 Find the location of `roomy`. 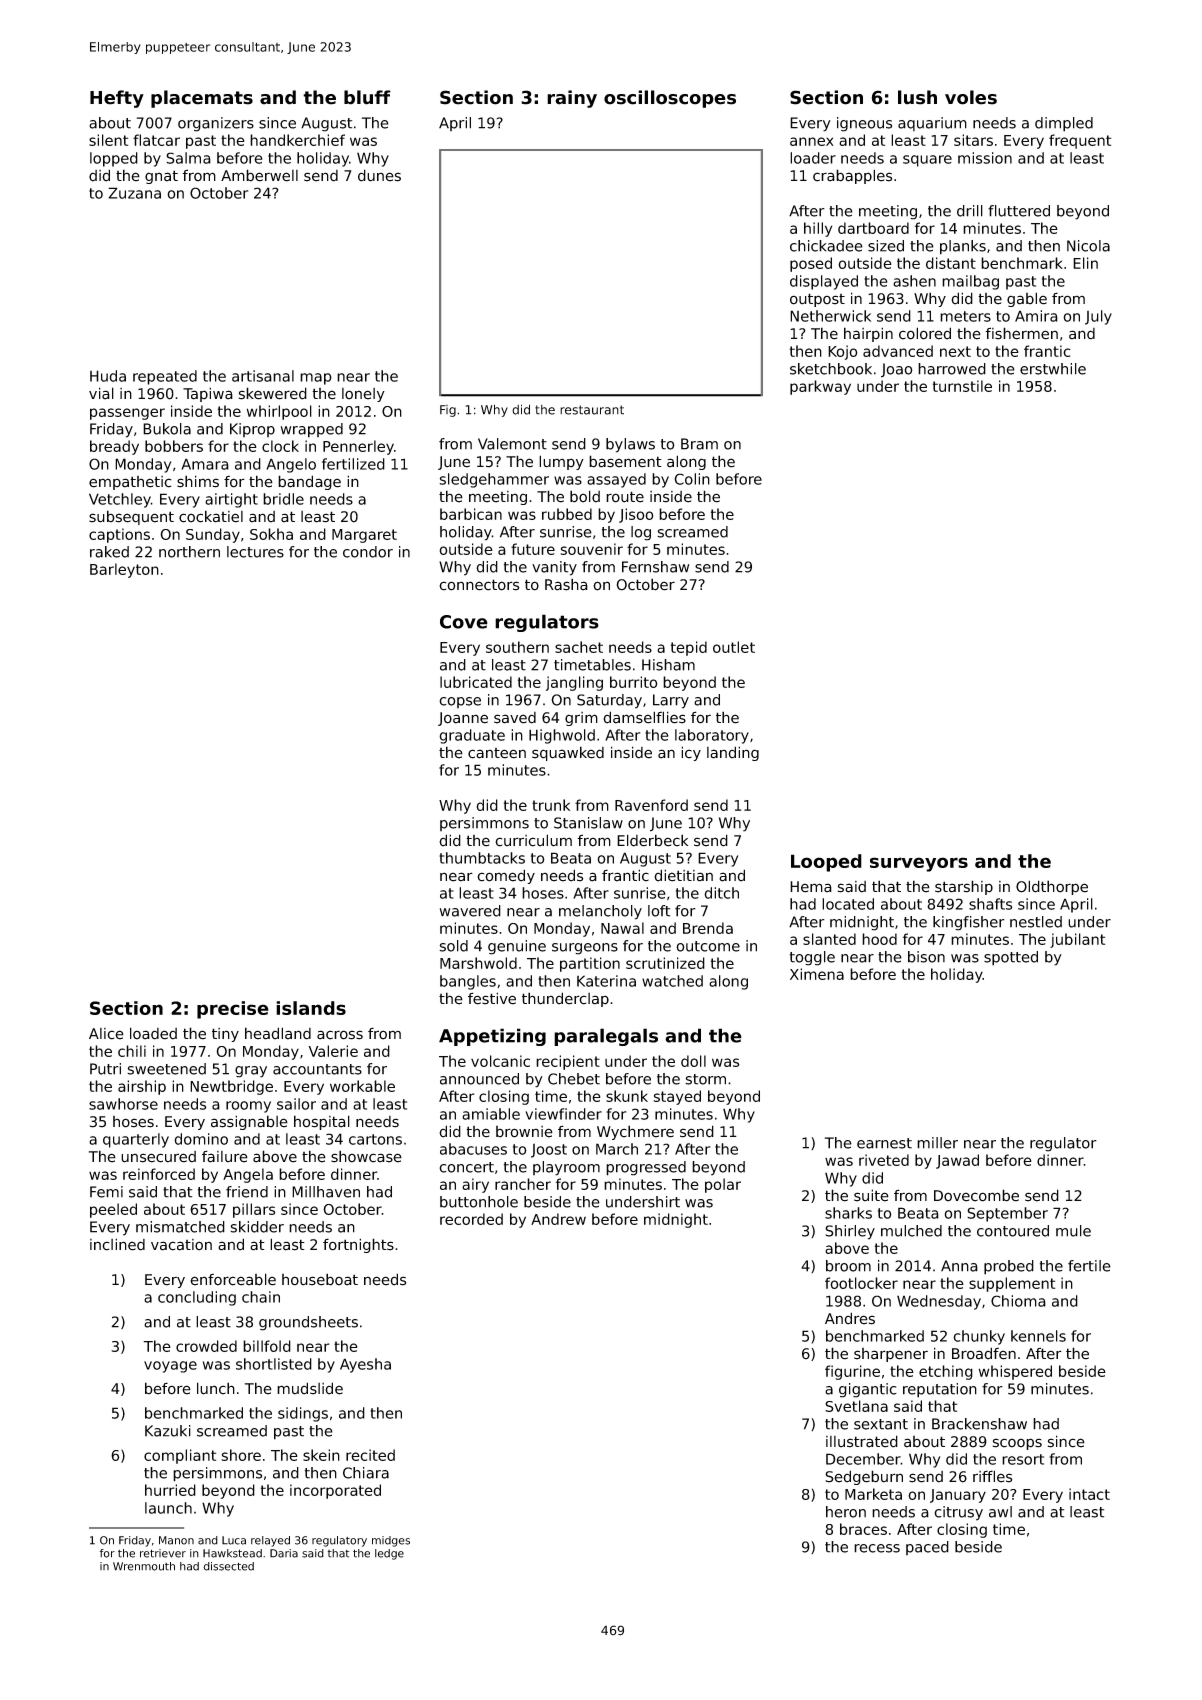

roomy is located at coordinates (248, 1107).
